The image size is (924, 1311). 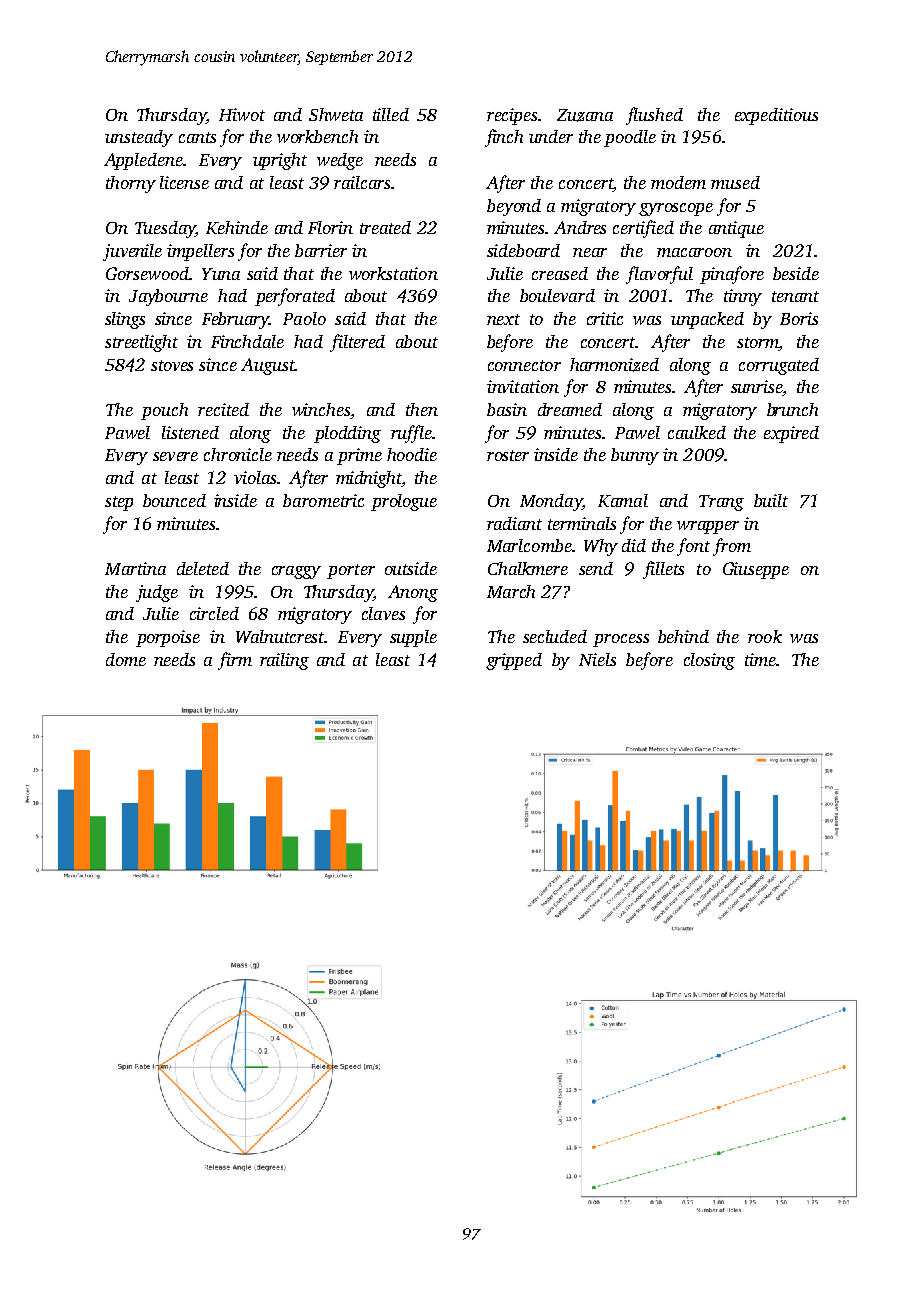 What do you see at coordinates (524, 365) in the screenshot?
I see `connector` at bounding box center [524, 365].
